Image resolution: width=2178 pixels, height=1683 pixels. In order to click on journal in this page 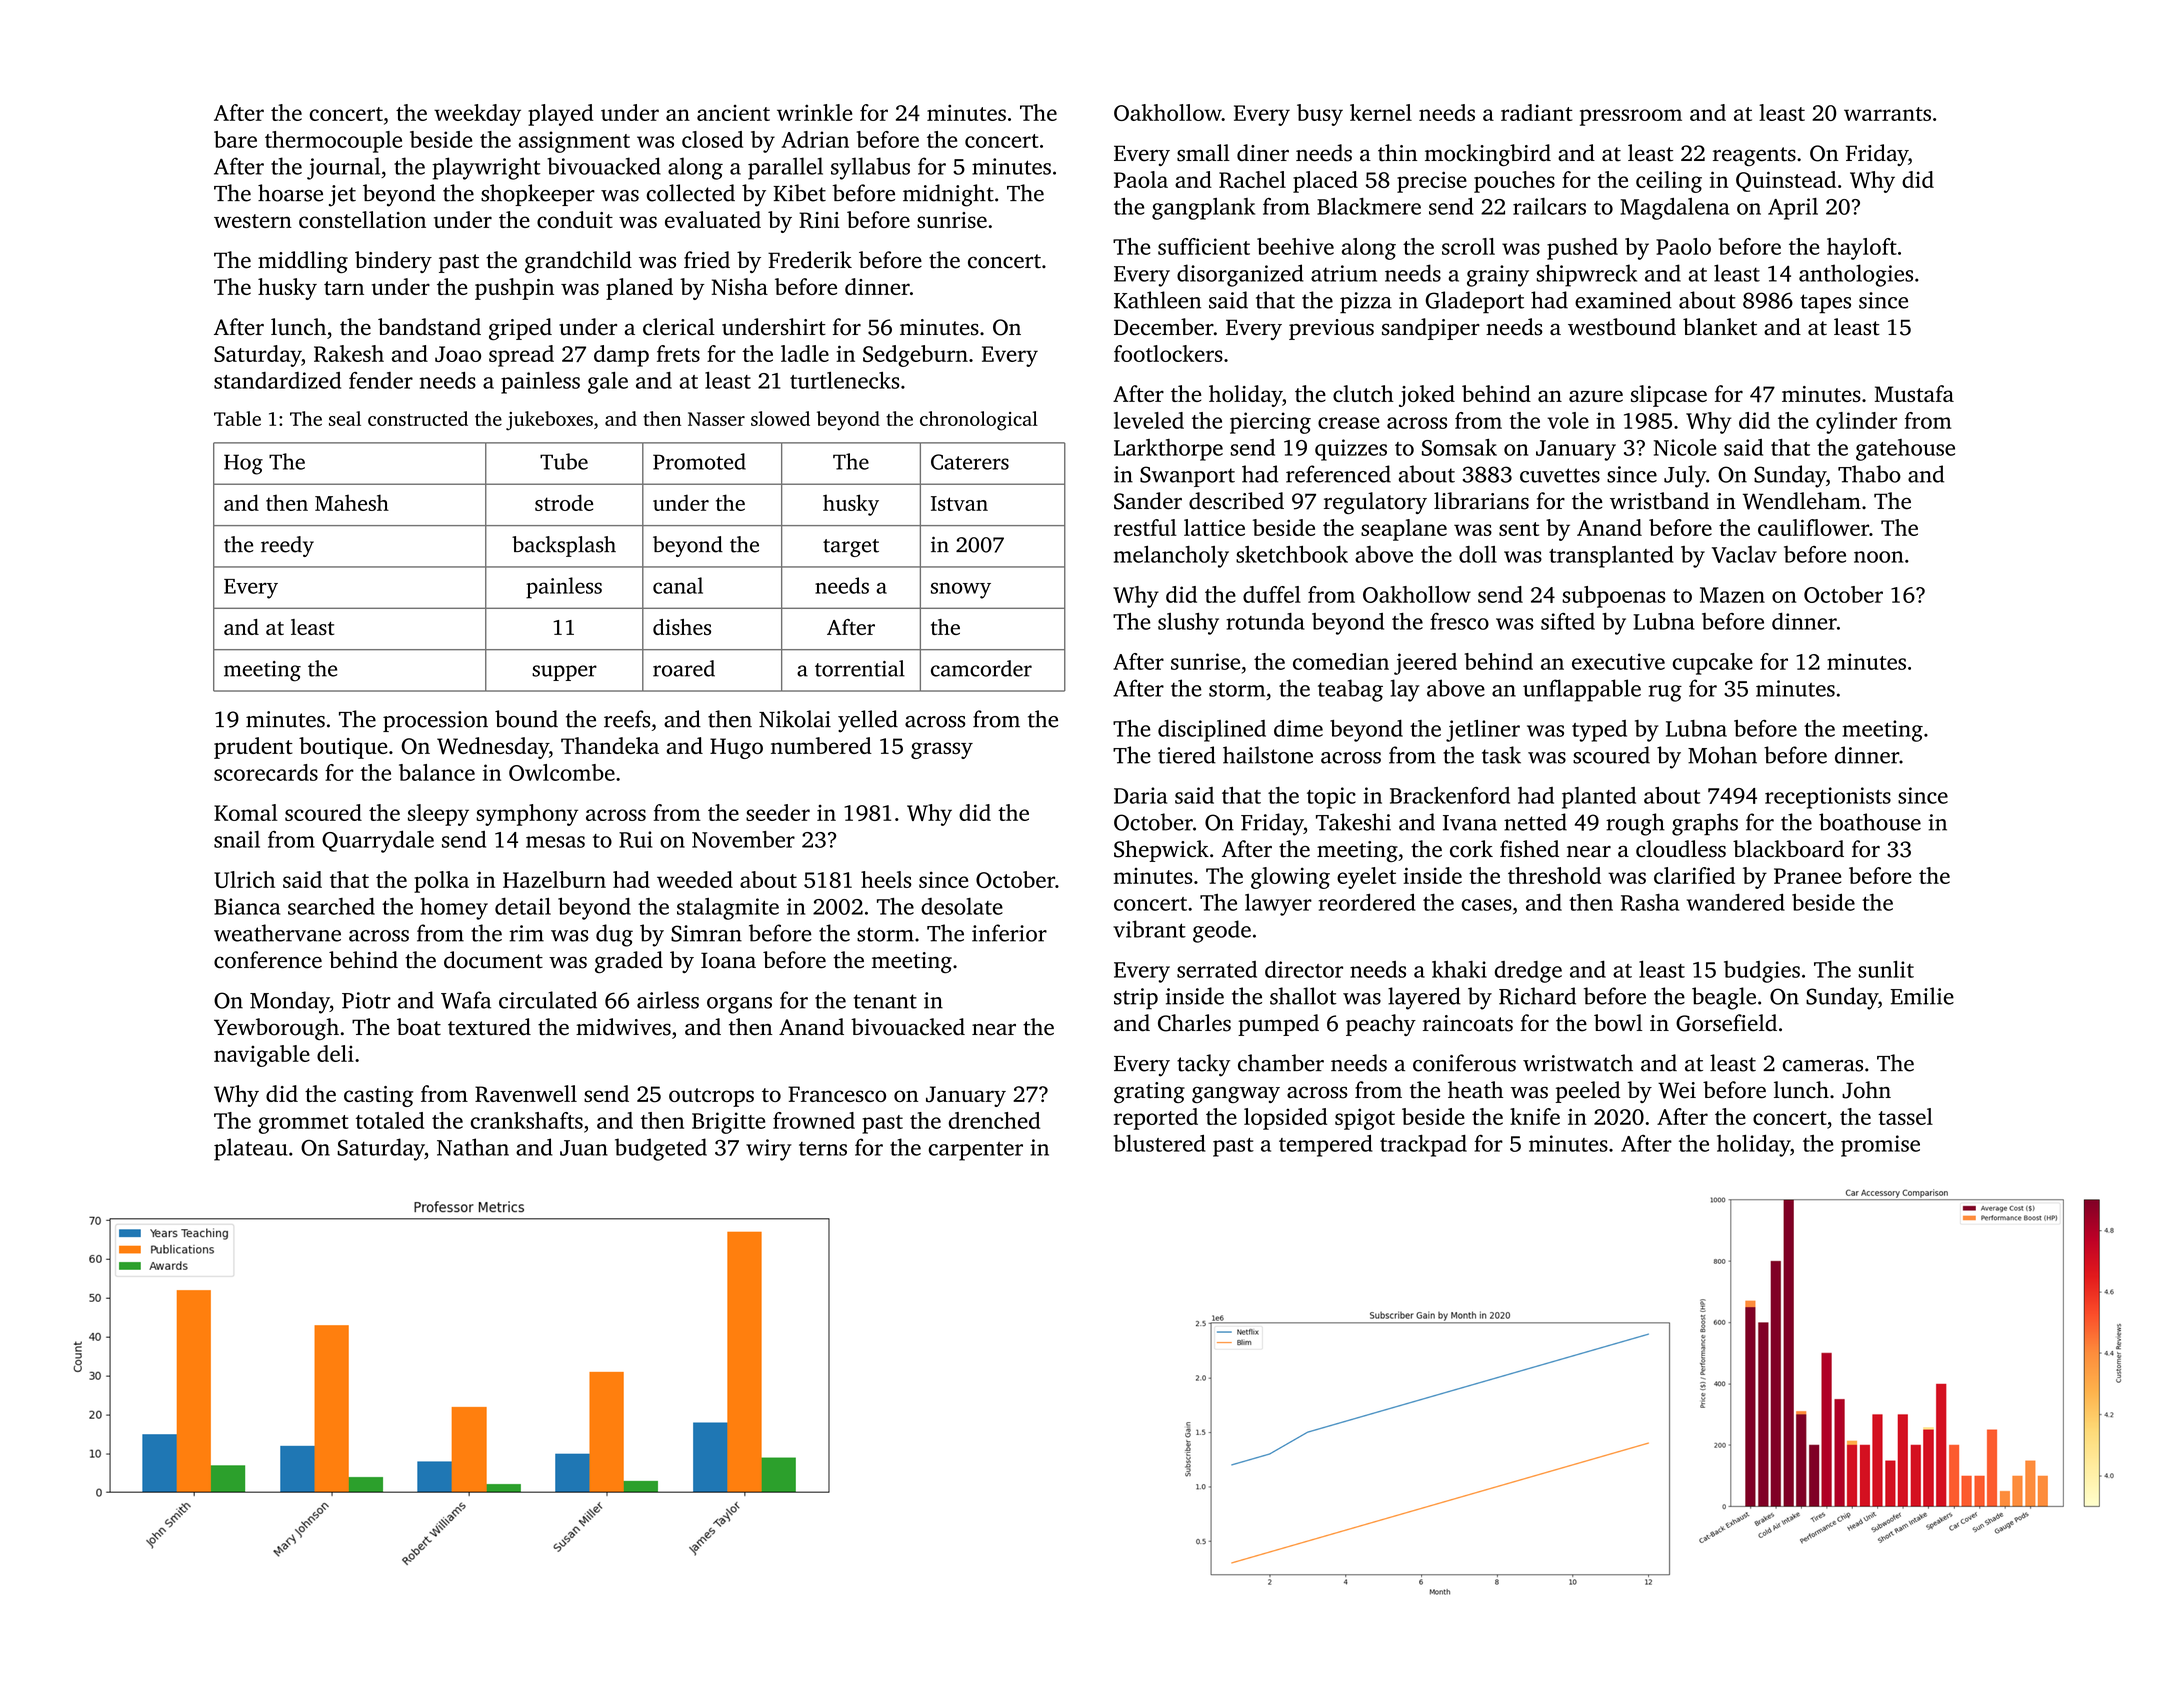, I will do `click(343, 168)`.
